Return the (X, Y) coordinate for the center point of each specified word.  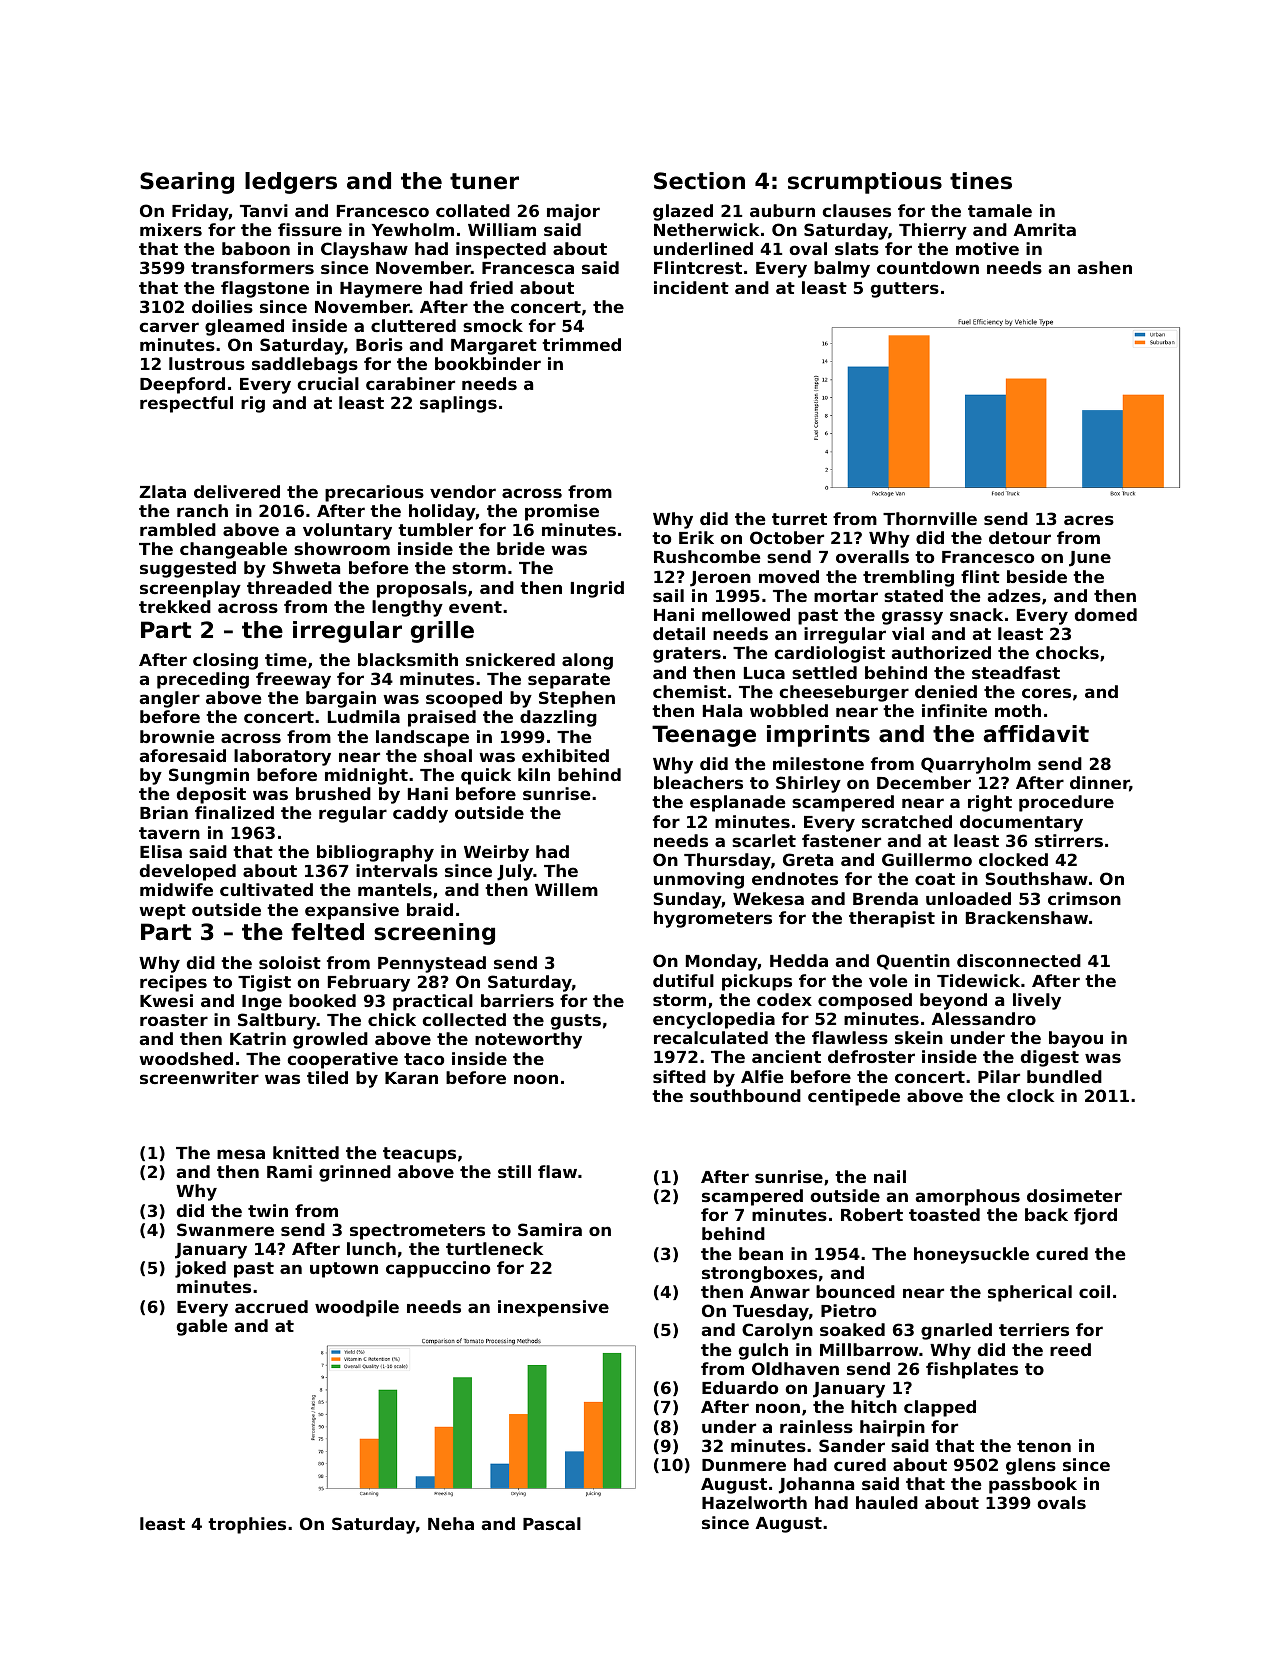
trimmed (581, 344)
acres (1089, 520)
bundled (1064, 1076)
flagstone (265, 289)
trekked (175, 606)
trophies (247, 1525)
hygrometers (713, 919)
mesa (241, 1154)
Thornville (930, 518)
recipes (173, 983)
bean (761, 1253)
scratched (907, 821)
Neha (451, 1523)
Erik (696, 537)
